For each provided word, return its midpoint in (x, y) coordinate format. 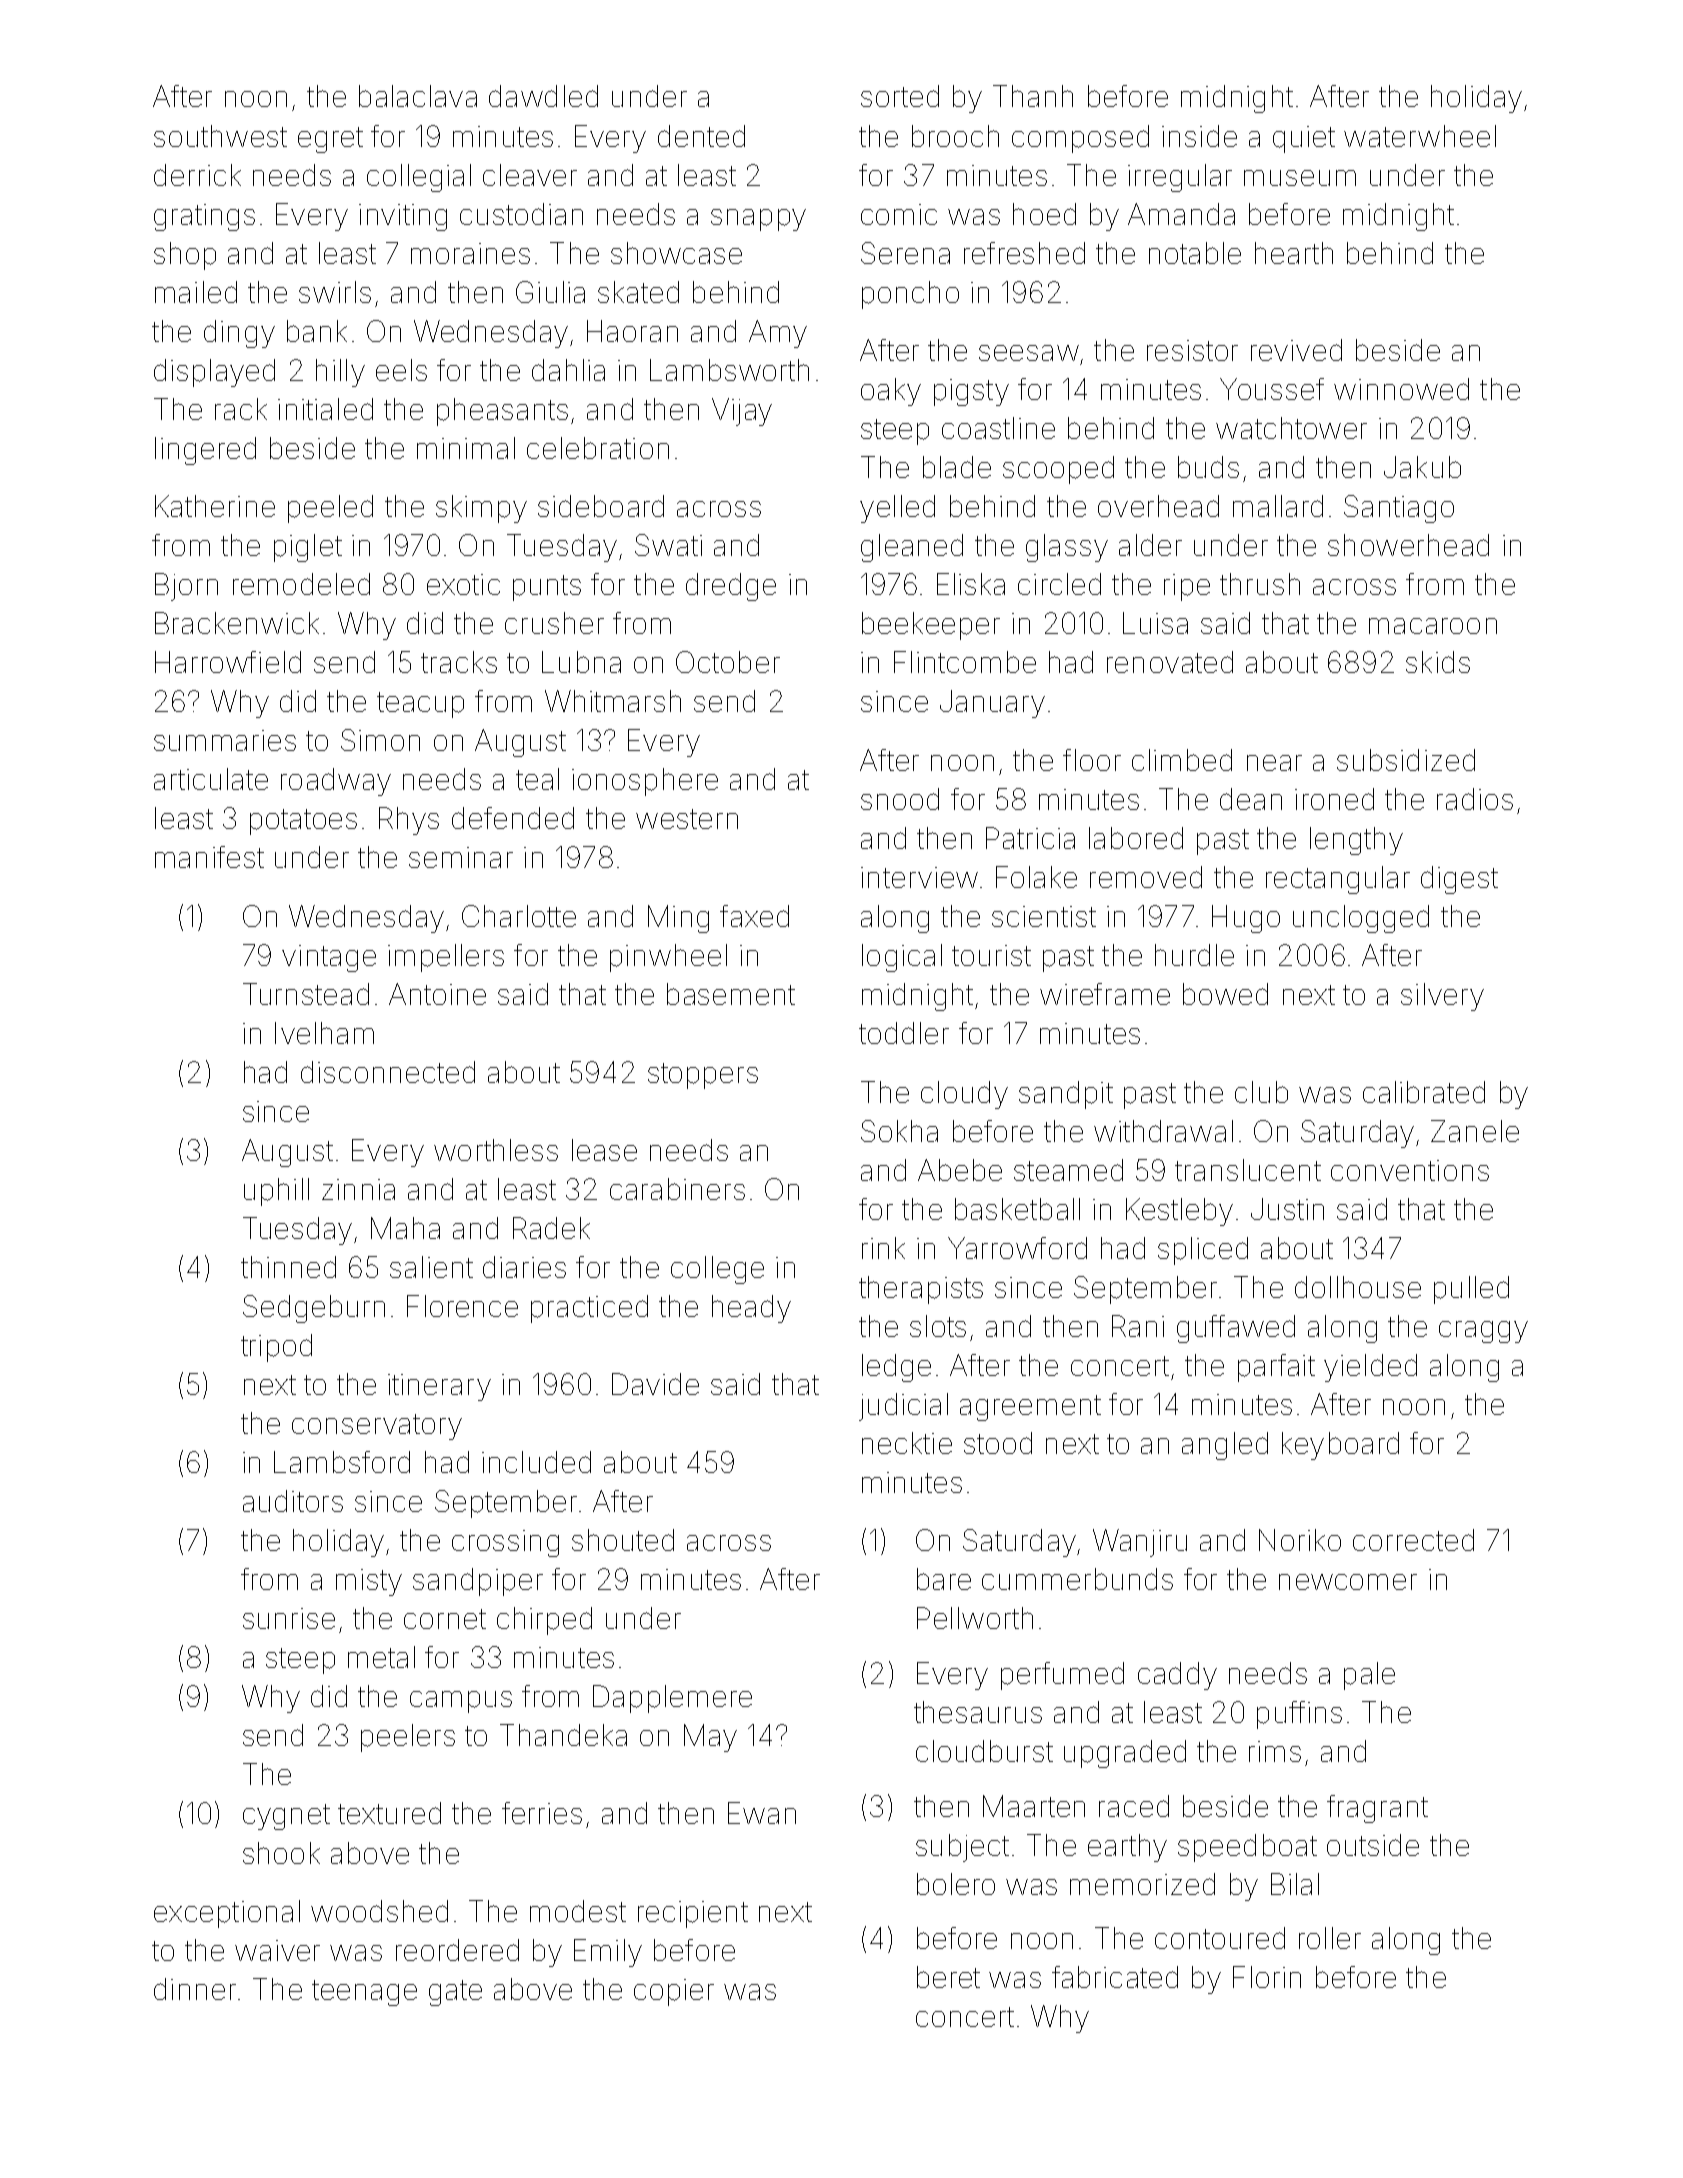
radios (1475, 799)
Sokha (899, 1131)
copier (674, 1992)
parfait (1276, 1368)
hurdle (1194, 955)
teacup (420, 705)
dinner (195, 1989)
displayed (214, 373)
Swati (668, 545)
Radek (551, 1228)
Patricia (1030, 838)
